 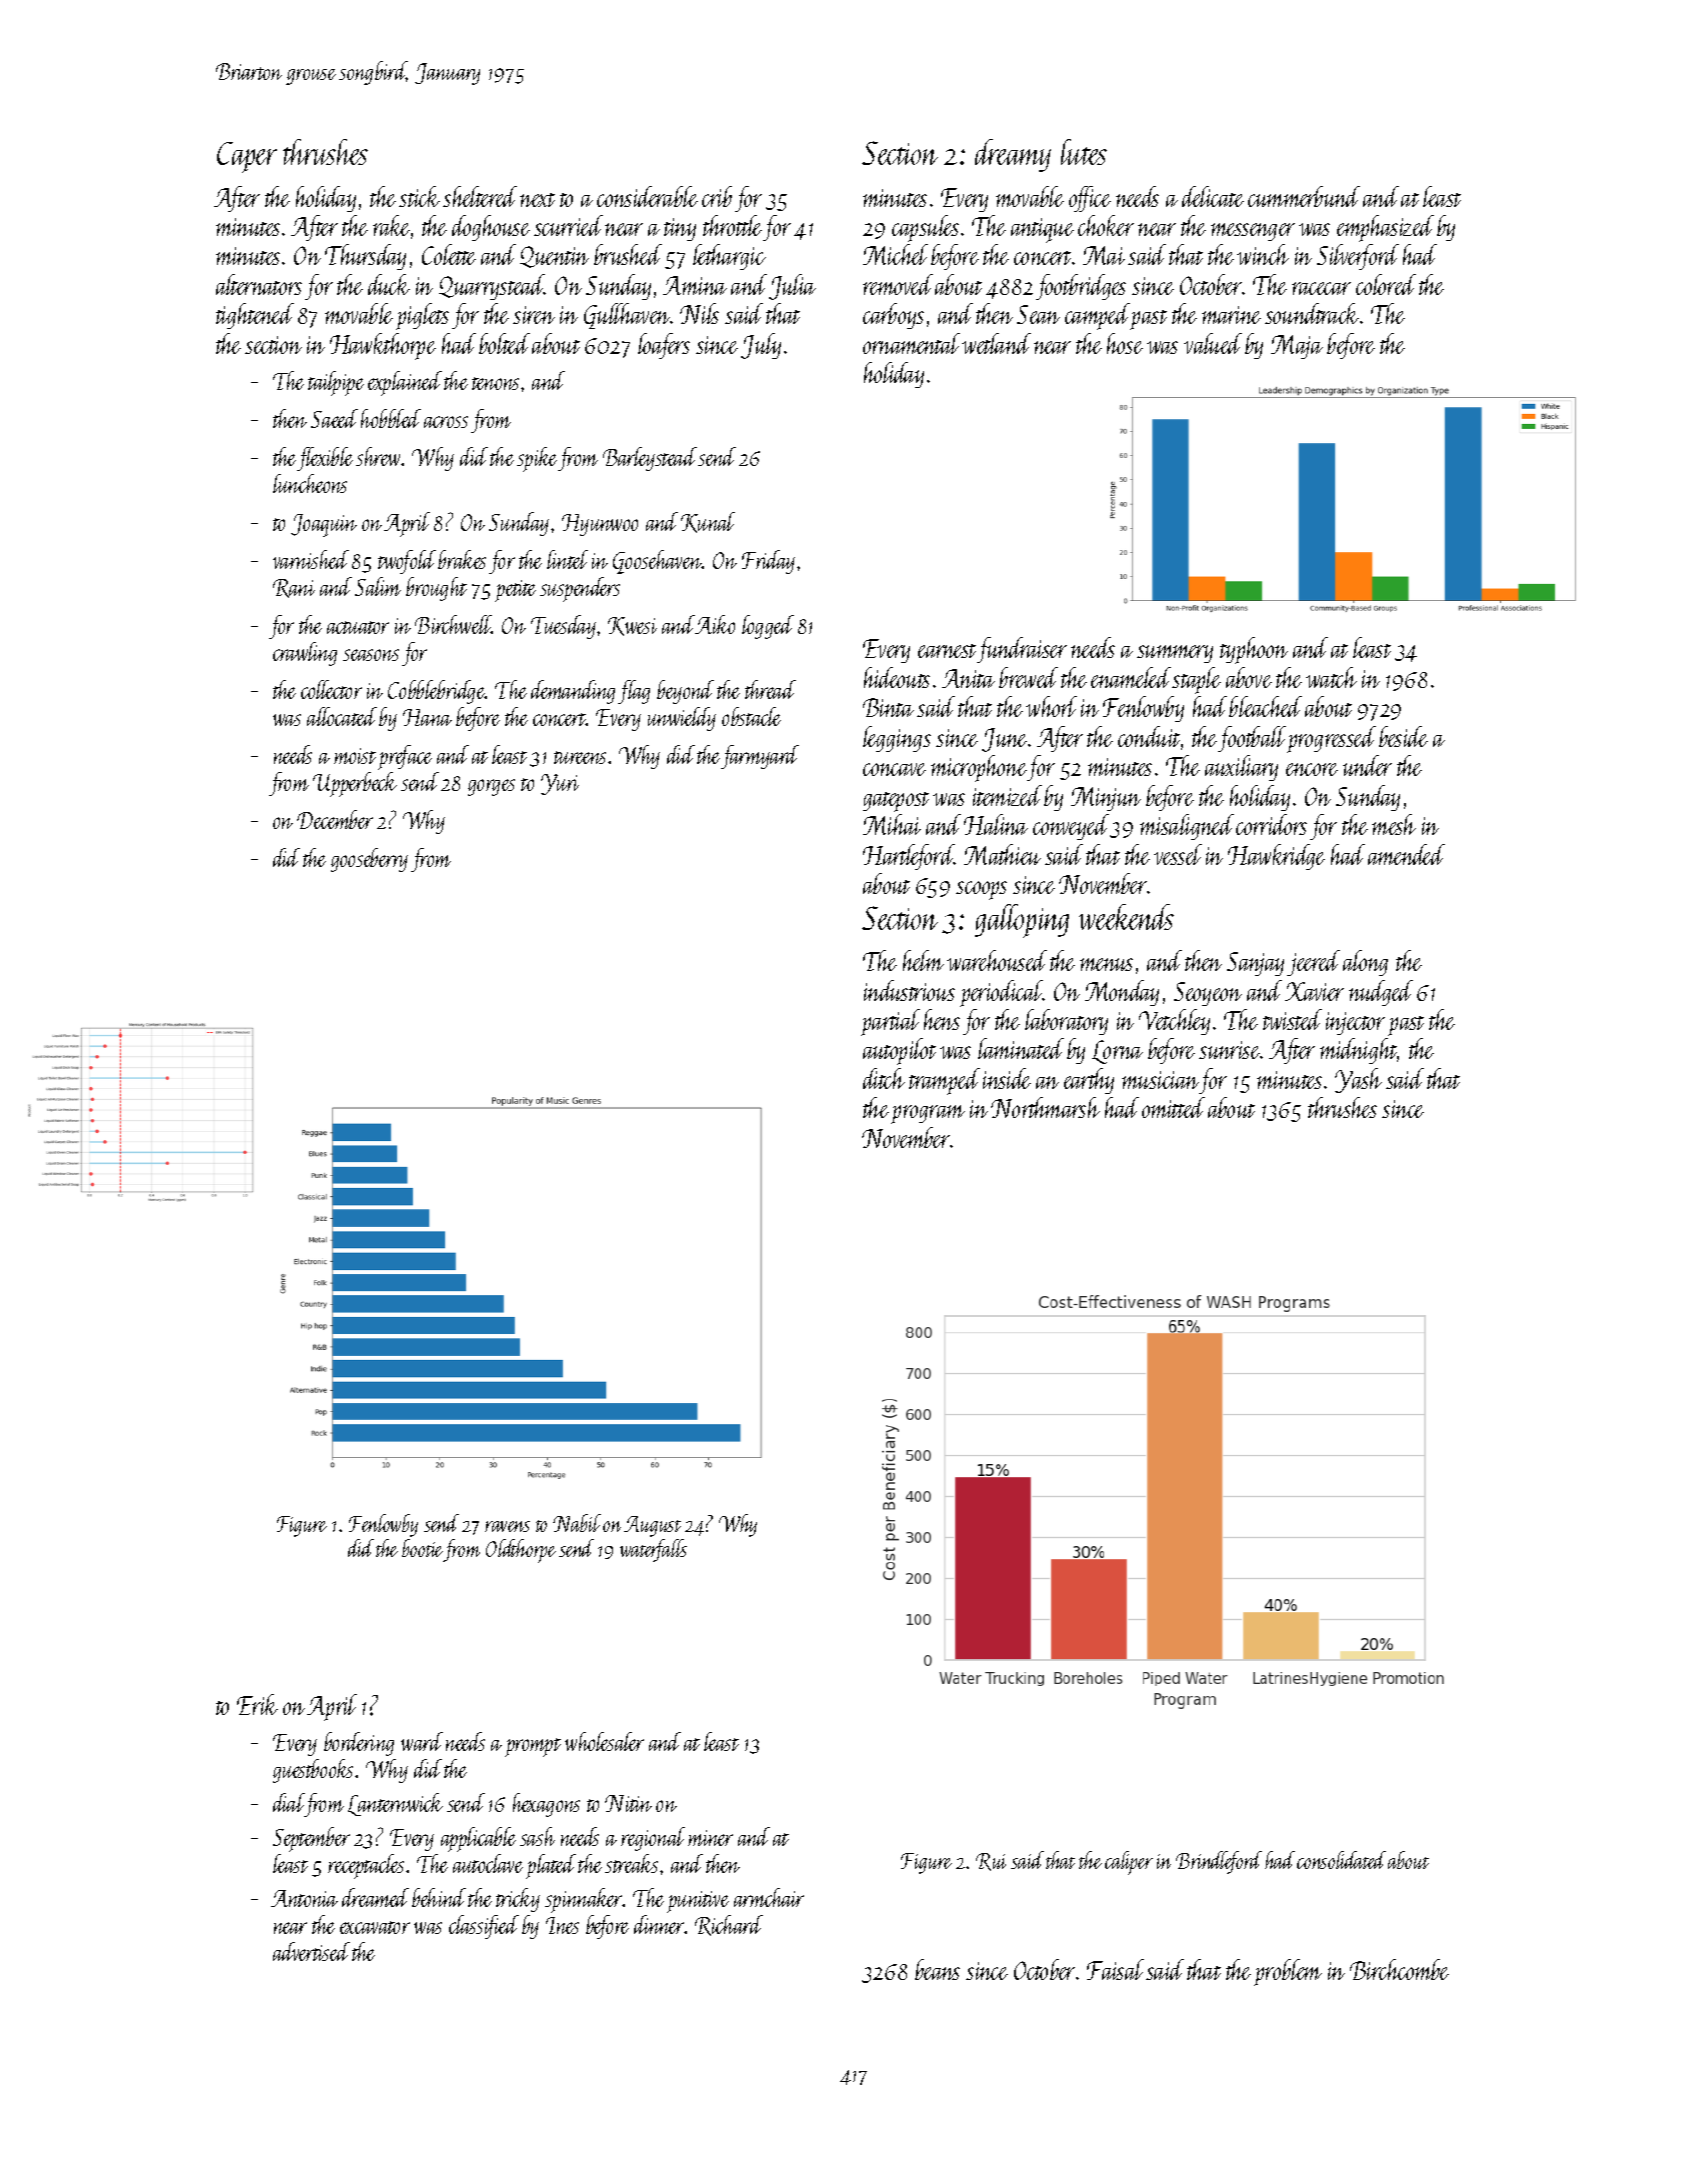 What do you see at coordinates (247, 157) in the document?
I see `Caper` at bounding box center [247, 157].
